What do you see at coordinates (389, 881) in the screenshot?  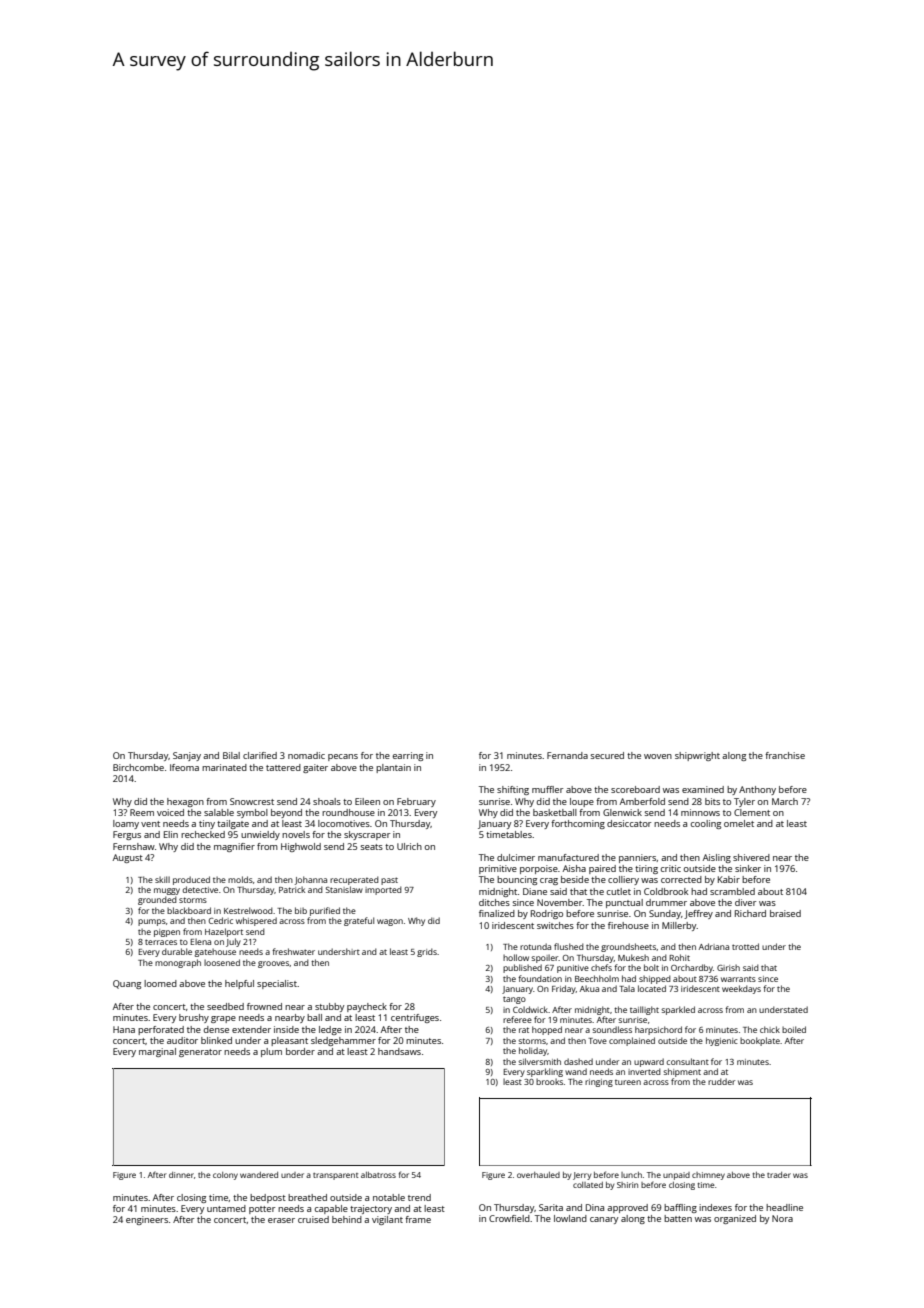 I see `past` at bounding box center [389, 881].
